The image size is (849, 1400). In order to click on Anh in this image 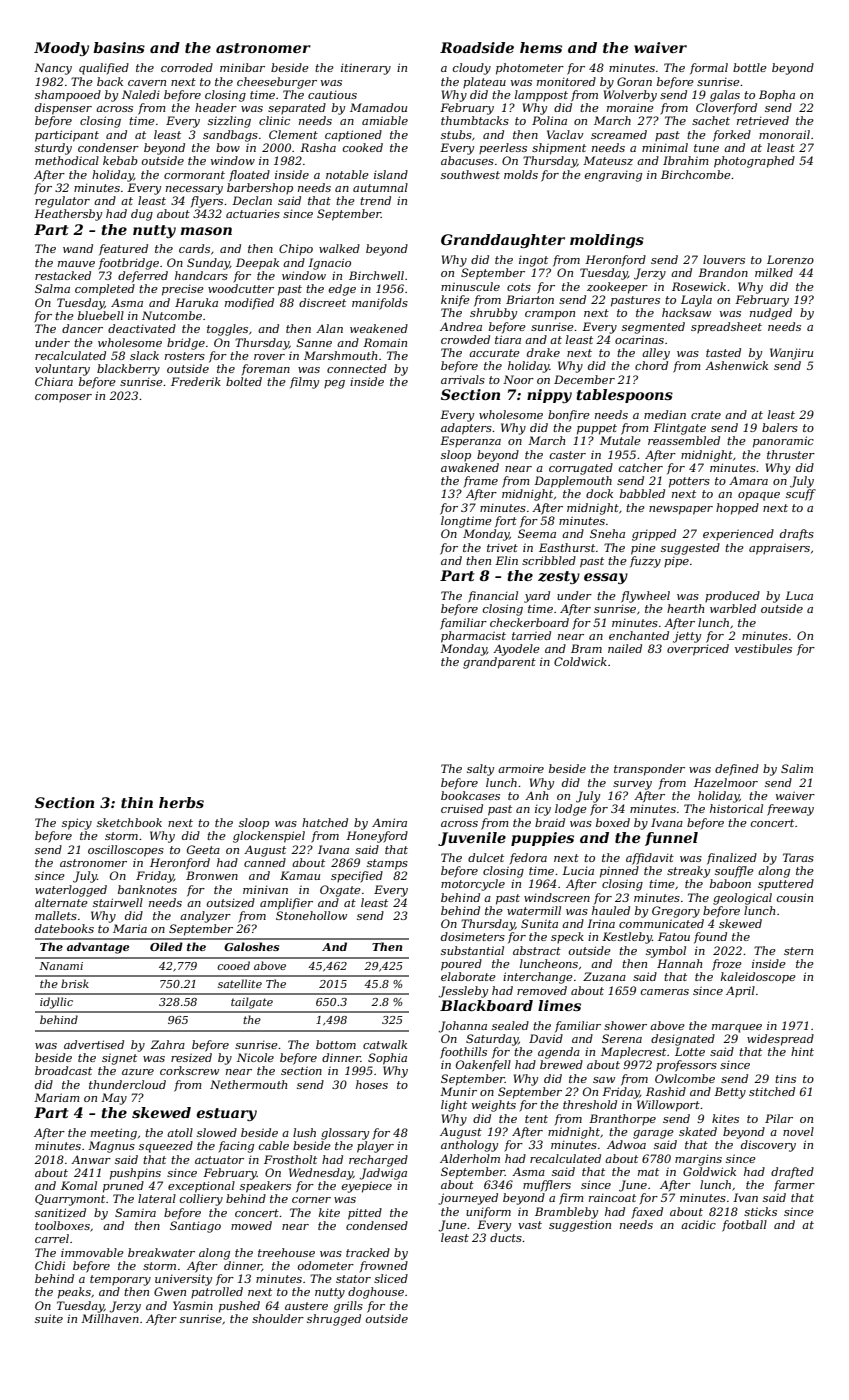, I will do `click(536, 795)`.
